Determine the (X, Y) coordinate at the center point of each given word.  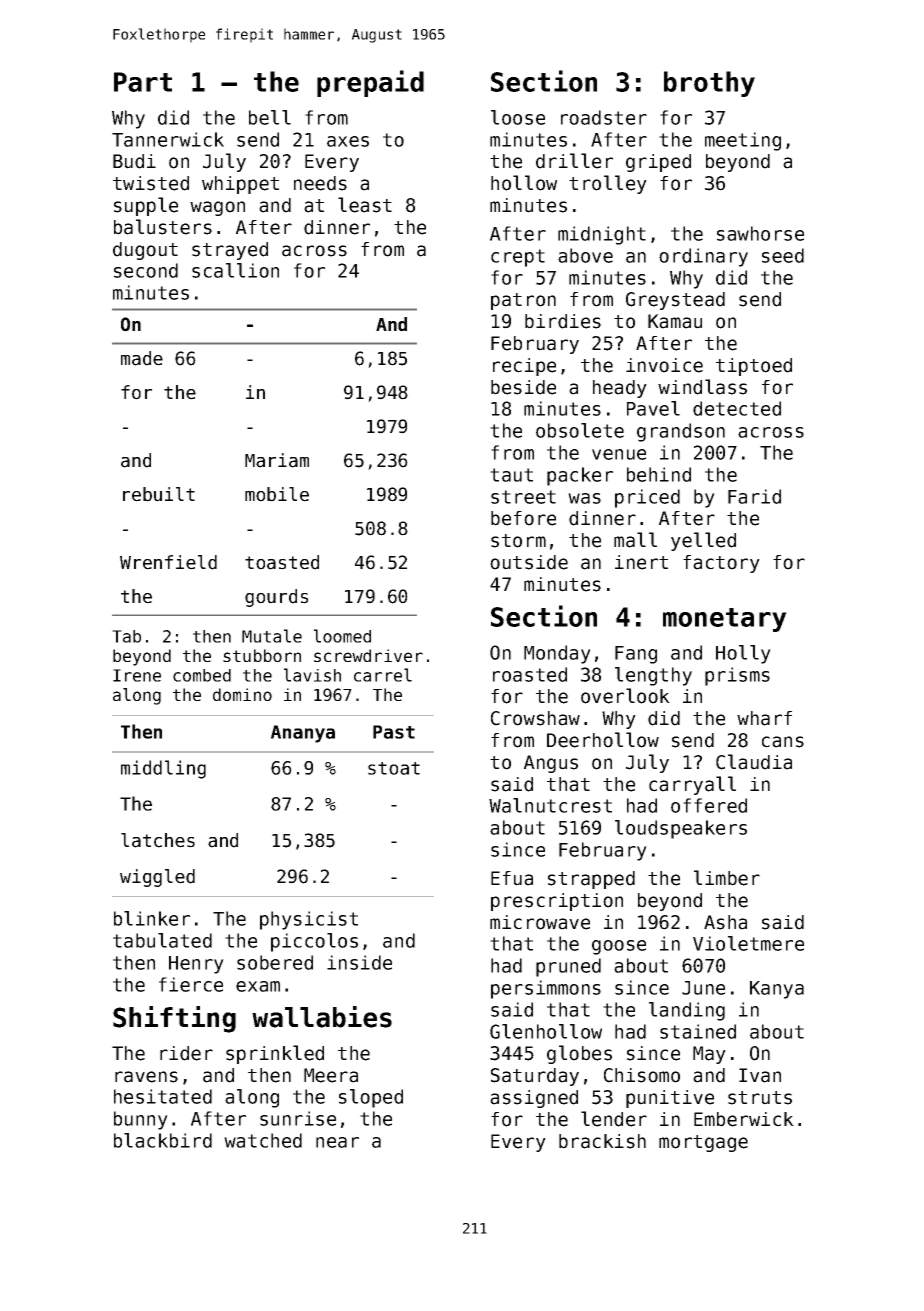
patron (523, 301)
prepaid (370, 83)
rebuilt (159, 494)
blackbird (163, 1140)
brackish (602, 1141)
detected (737, 408)
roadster (604, 117)
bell (270, 117)
